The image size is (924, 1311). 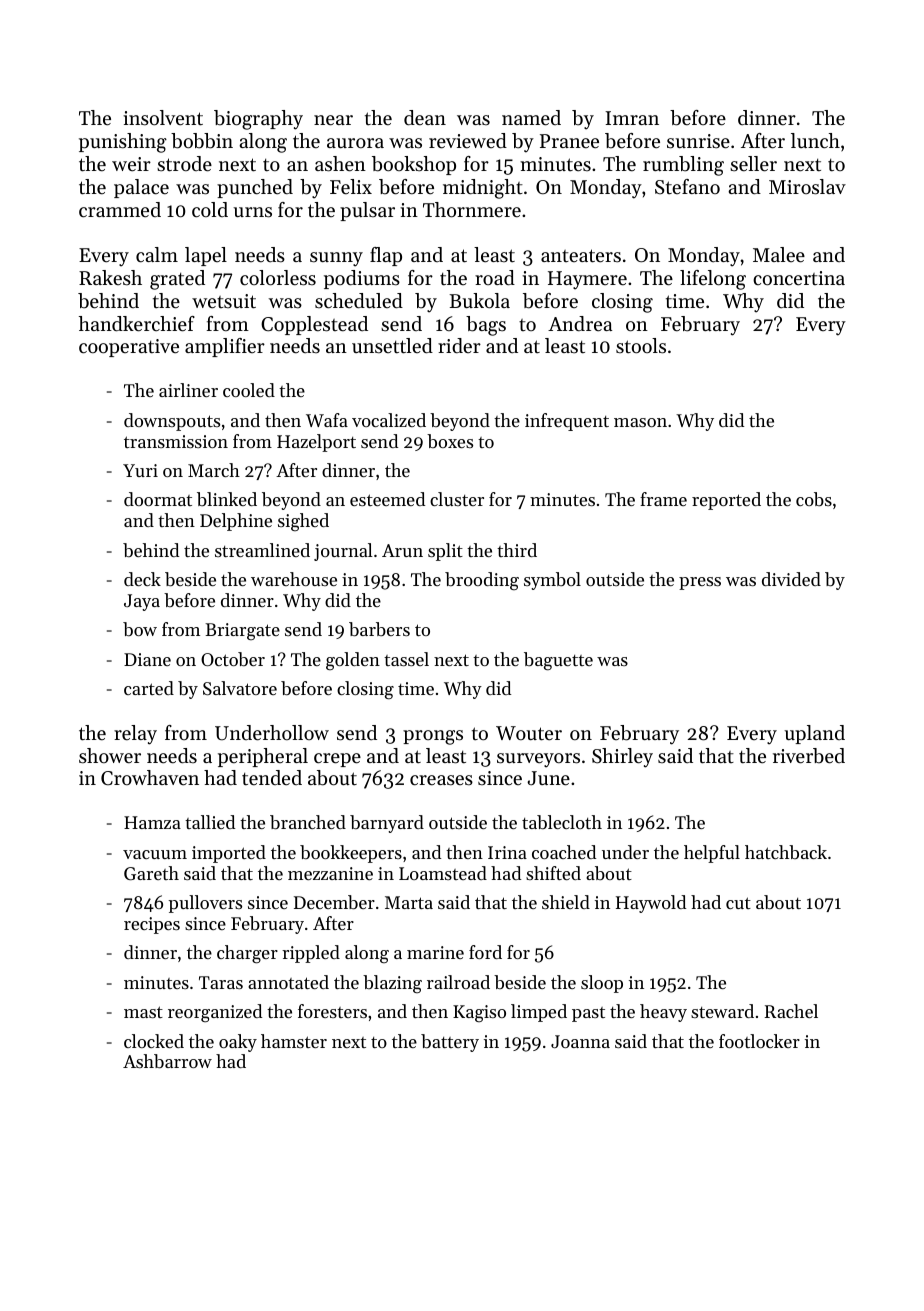 I want to click on recipes, so click(x=152, y=925).
